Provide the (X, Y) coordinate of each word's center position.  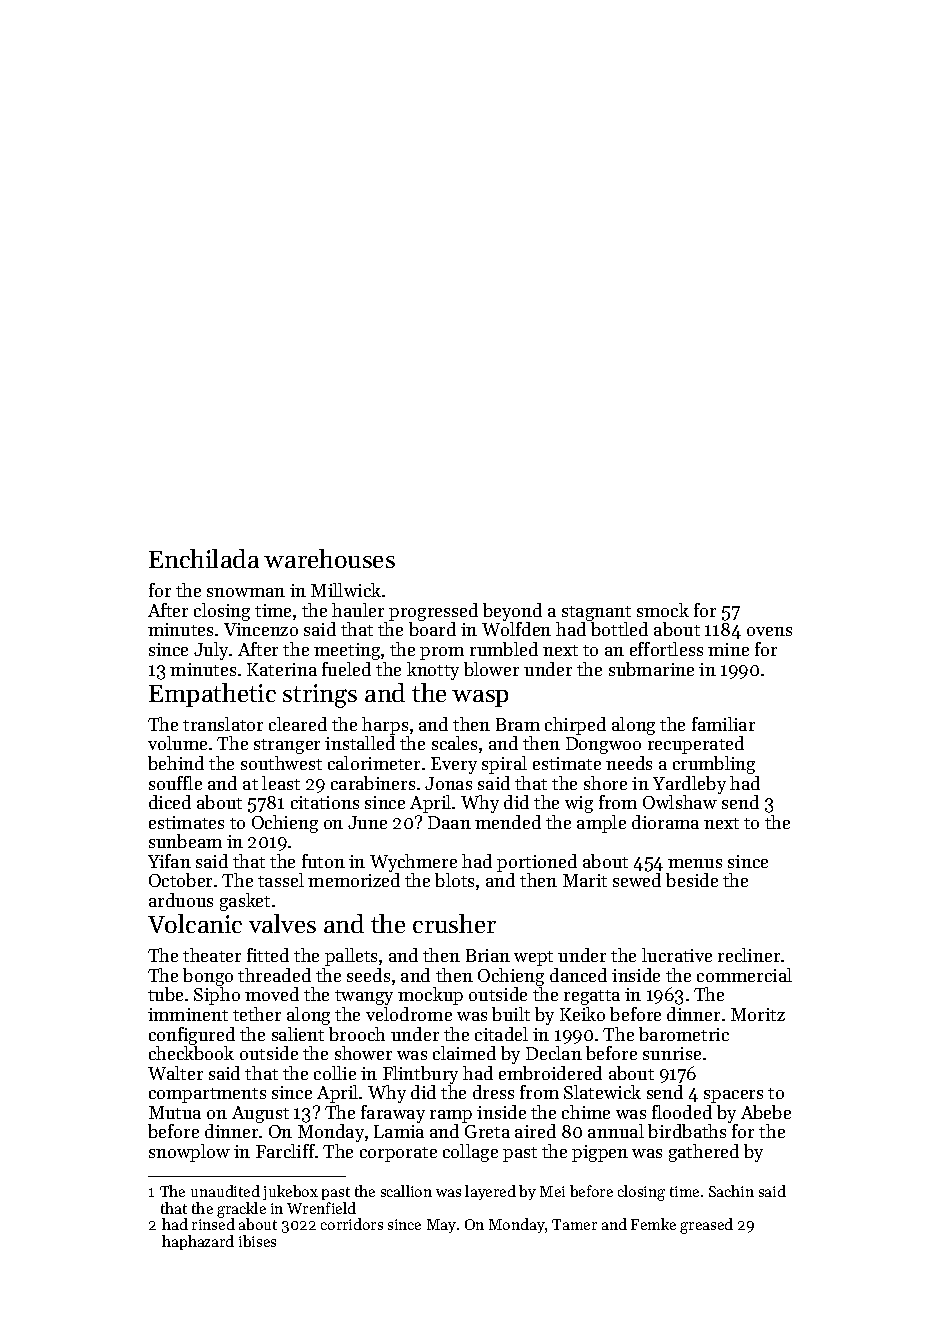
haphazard (198, 1242)
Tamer (574, 1224)
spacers (733, 1096)
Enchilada (204, 558)
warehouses (329, 558)
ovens (769, 631)
